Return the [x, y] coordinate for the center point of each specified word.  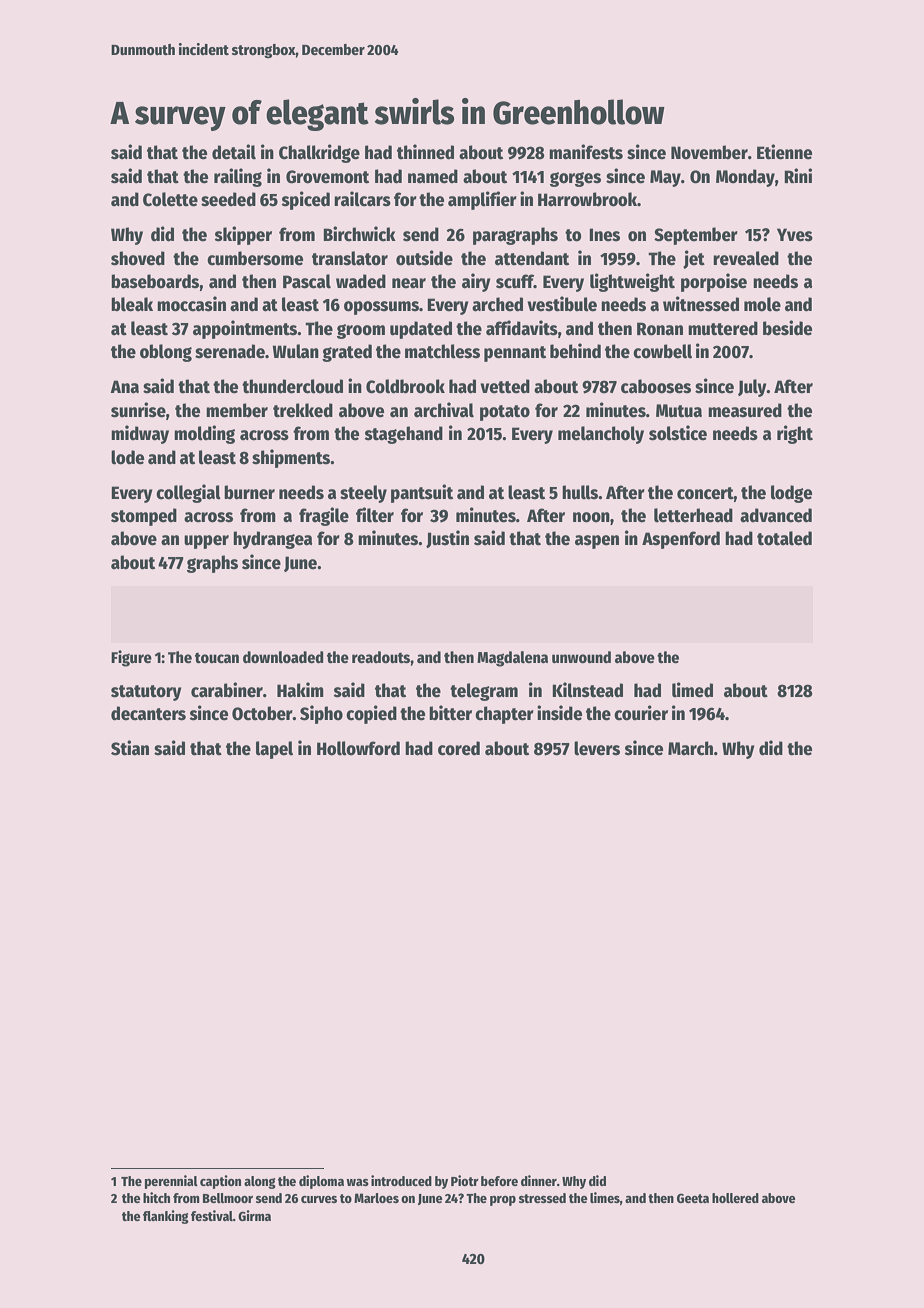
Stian [130, 748]
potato [505, 413]
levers [597, 748]
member [237, 410]
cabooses [656, 386]
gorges [575, 179]
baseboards [155, 281]
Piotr [465, 1180]
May [665, 178]
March [690, 748]
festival [212, 1215]
